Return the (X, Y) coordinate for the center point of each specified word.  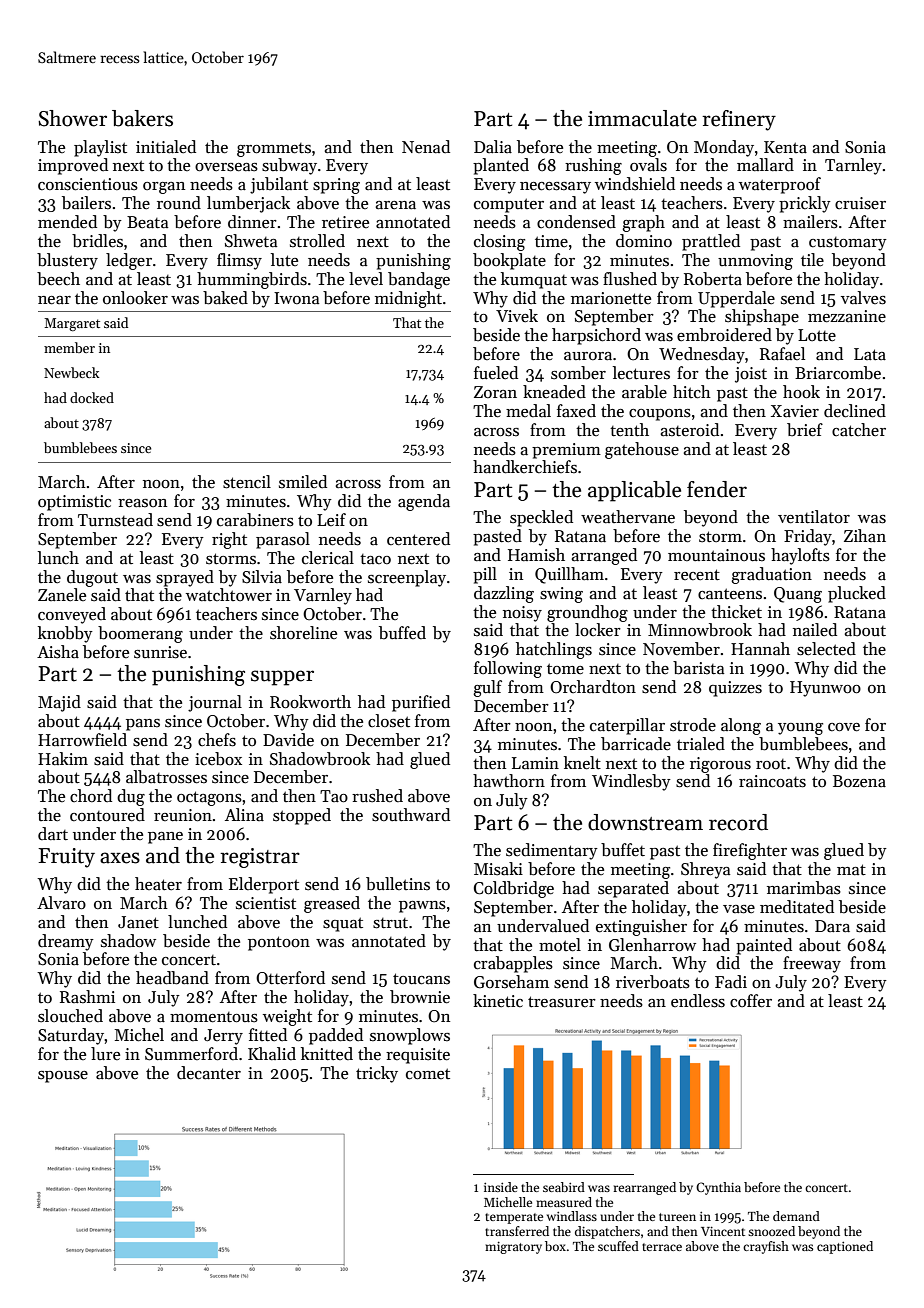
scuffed (618, 1246)
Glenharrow (652, 945)
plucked (857, 594)
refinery (739, 120)
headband (172, 978)
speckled (541, 518)
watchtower (229, 595)
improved (73, 166)
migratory (513, 1248)
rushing (593, 166)
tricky (377, 1074)
